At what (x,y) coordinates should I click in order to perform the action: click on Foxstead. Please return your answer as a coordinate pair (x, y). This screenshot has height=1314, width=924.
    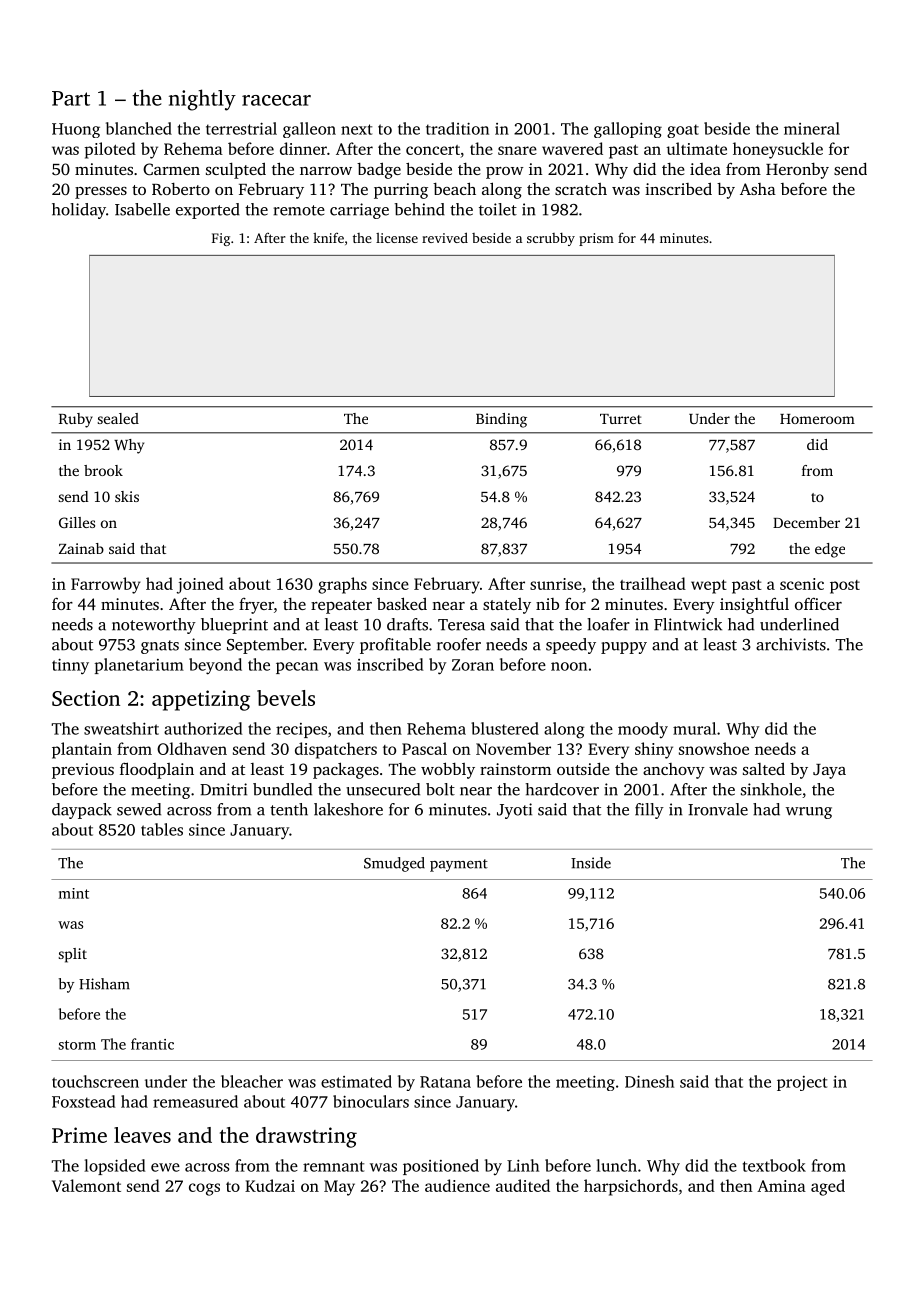
    Looking at the image, I should click on (83, 1101).
